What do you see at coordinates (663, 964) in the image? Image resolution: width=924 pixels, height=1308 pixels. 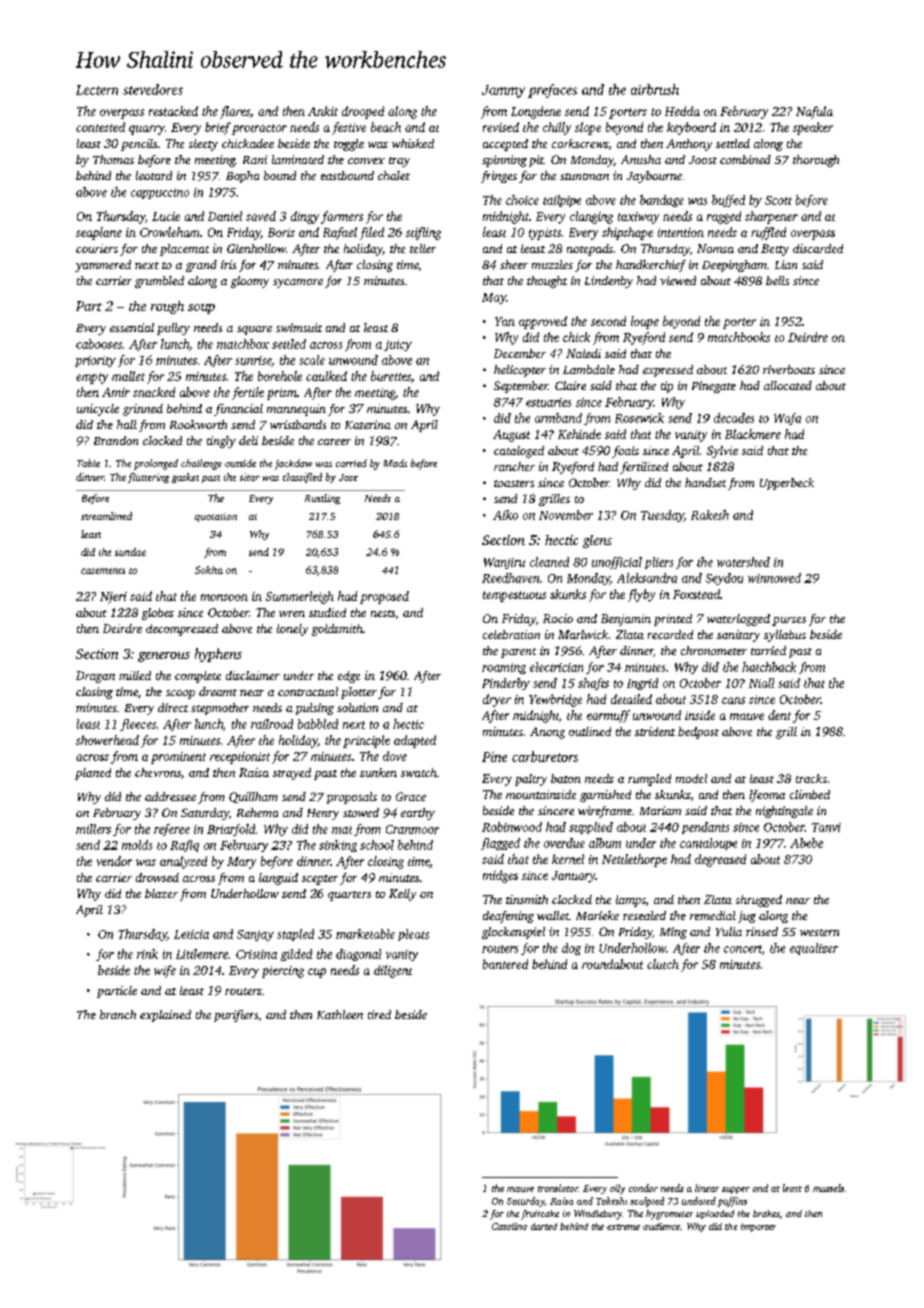 I see `clutch` at bounding box center [663, 964].
